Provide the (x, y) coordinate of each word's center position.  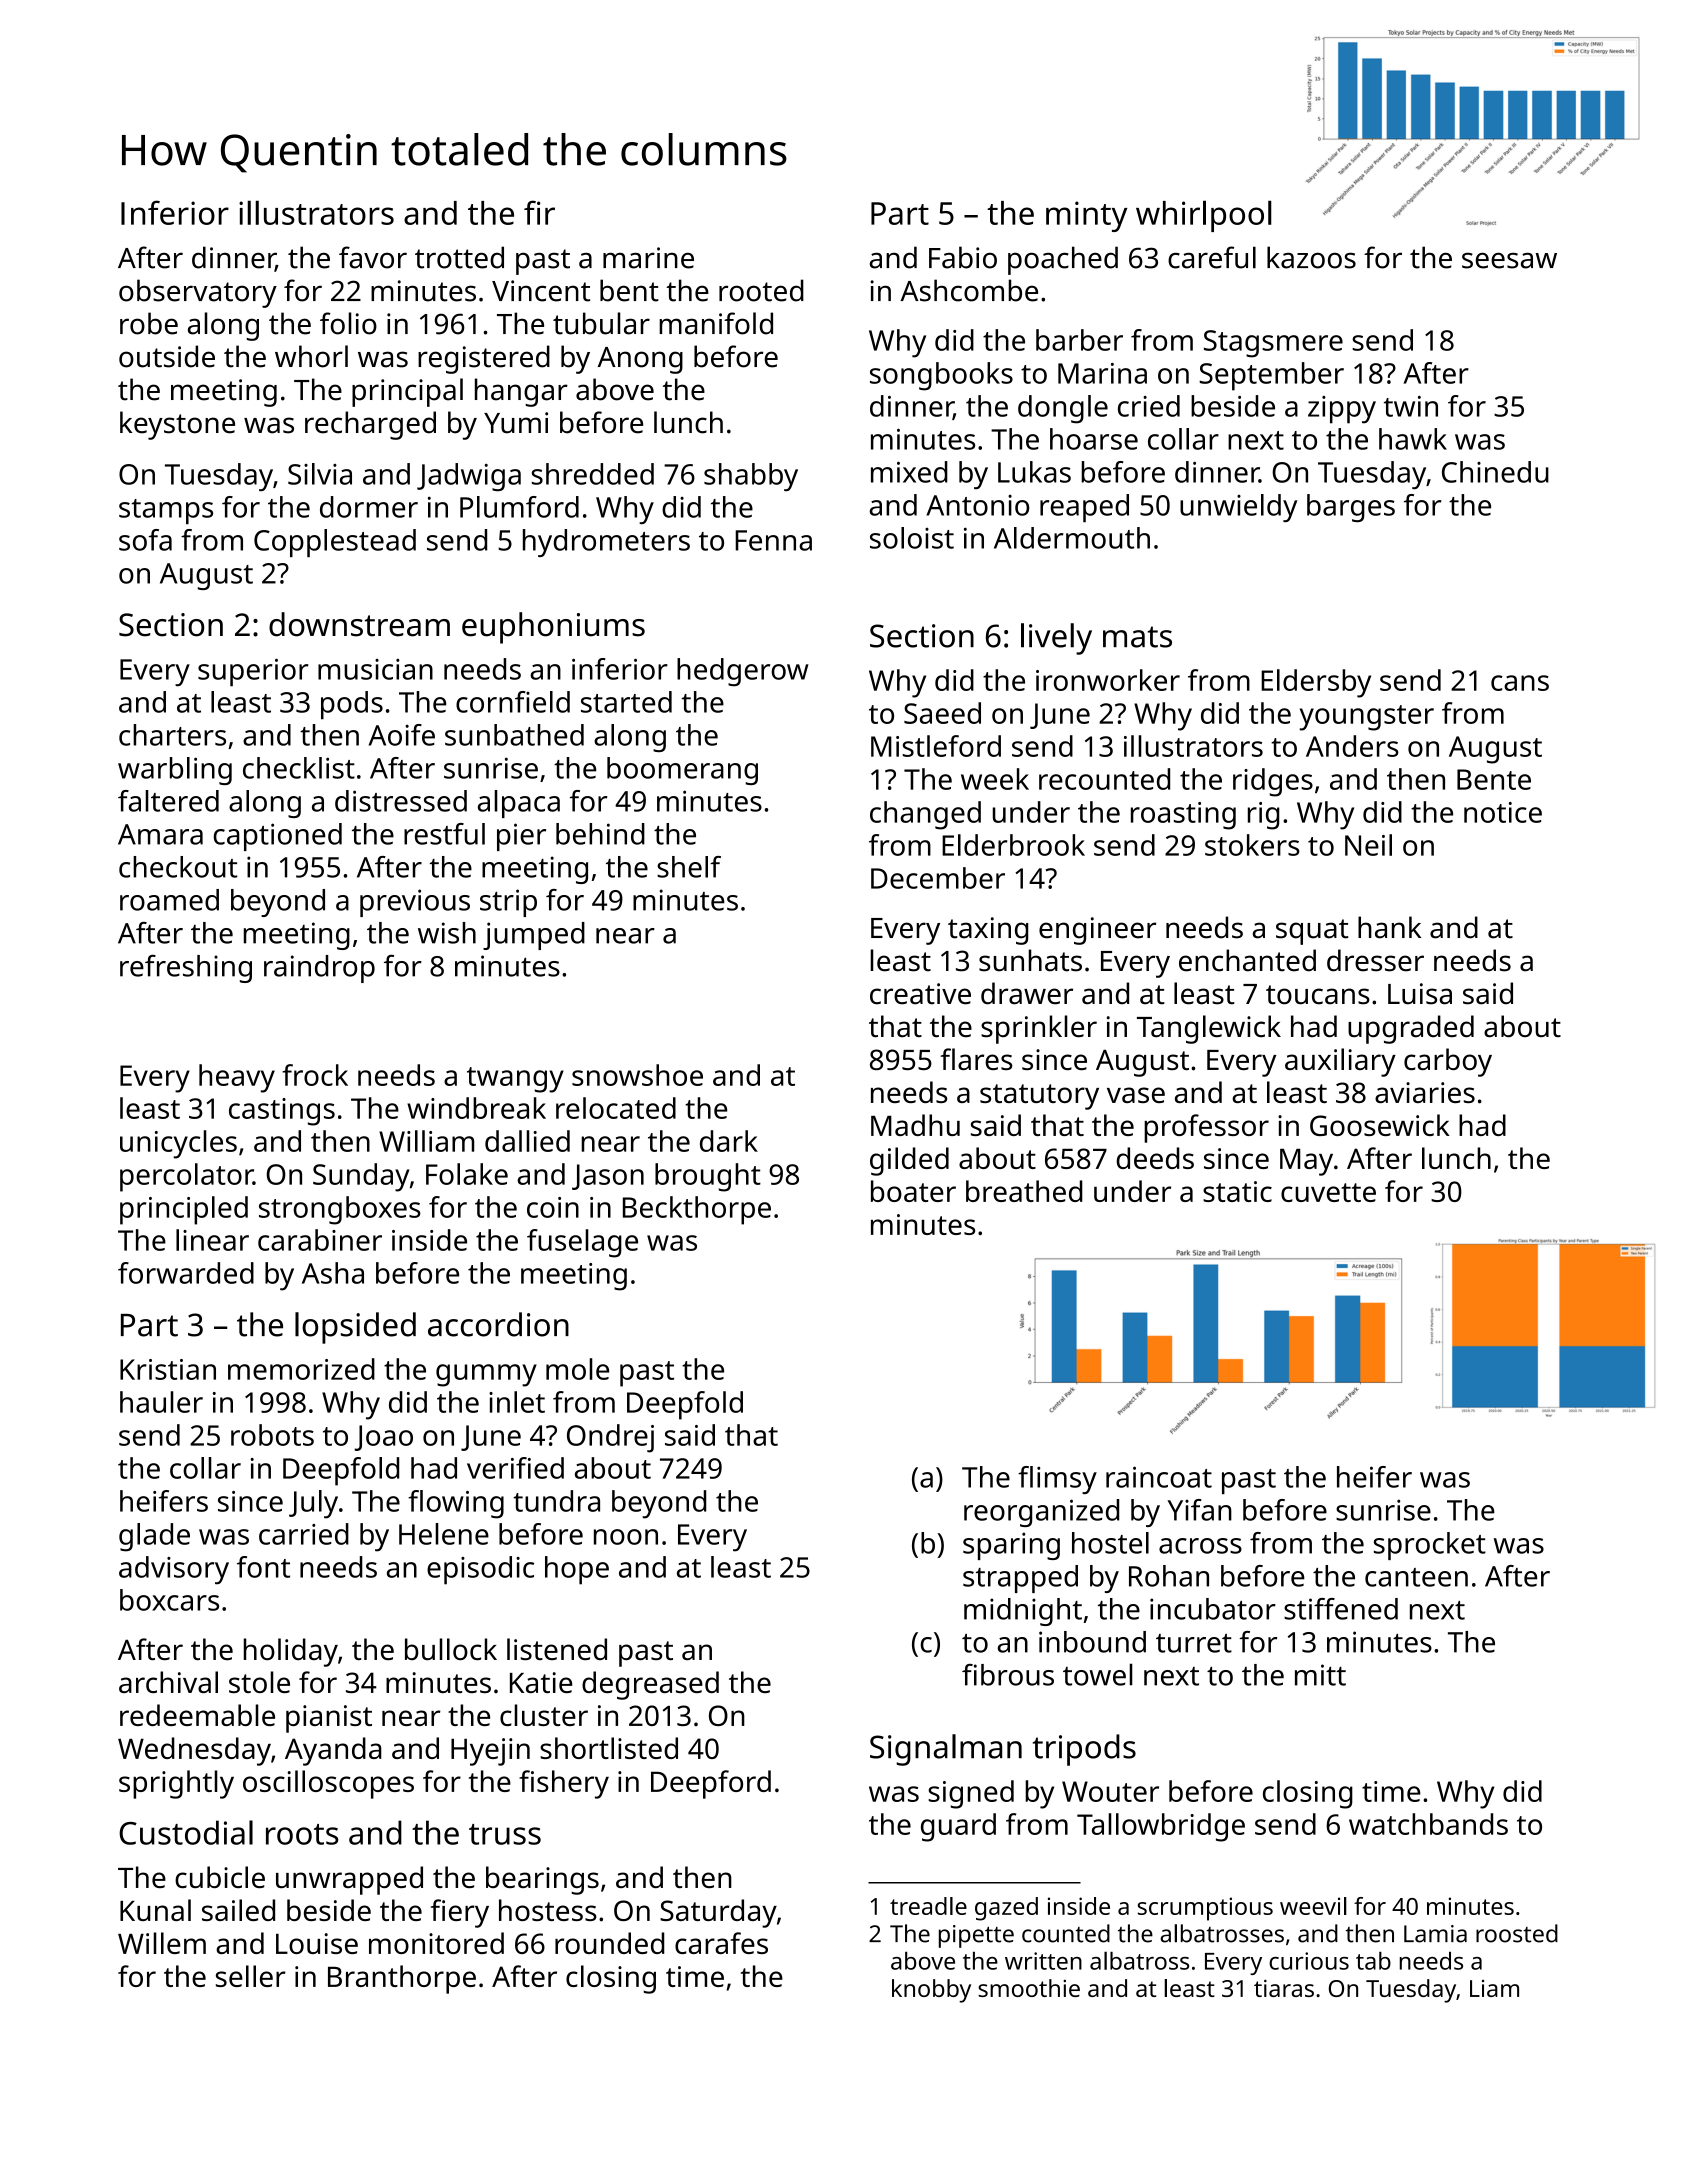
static (1237, 1191)
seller (251, 1976)
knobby (931, 1991)
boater (913, 1191)
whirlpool (1204, 216)
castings (282, 1112)
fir (539, 212)
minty (1086, 216)
